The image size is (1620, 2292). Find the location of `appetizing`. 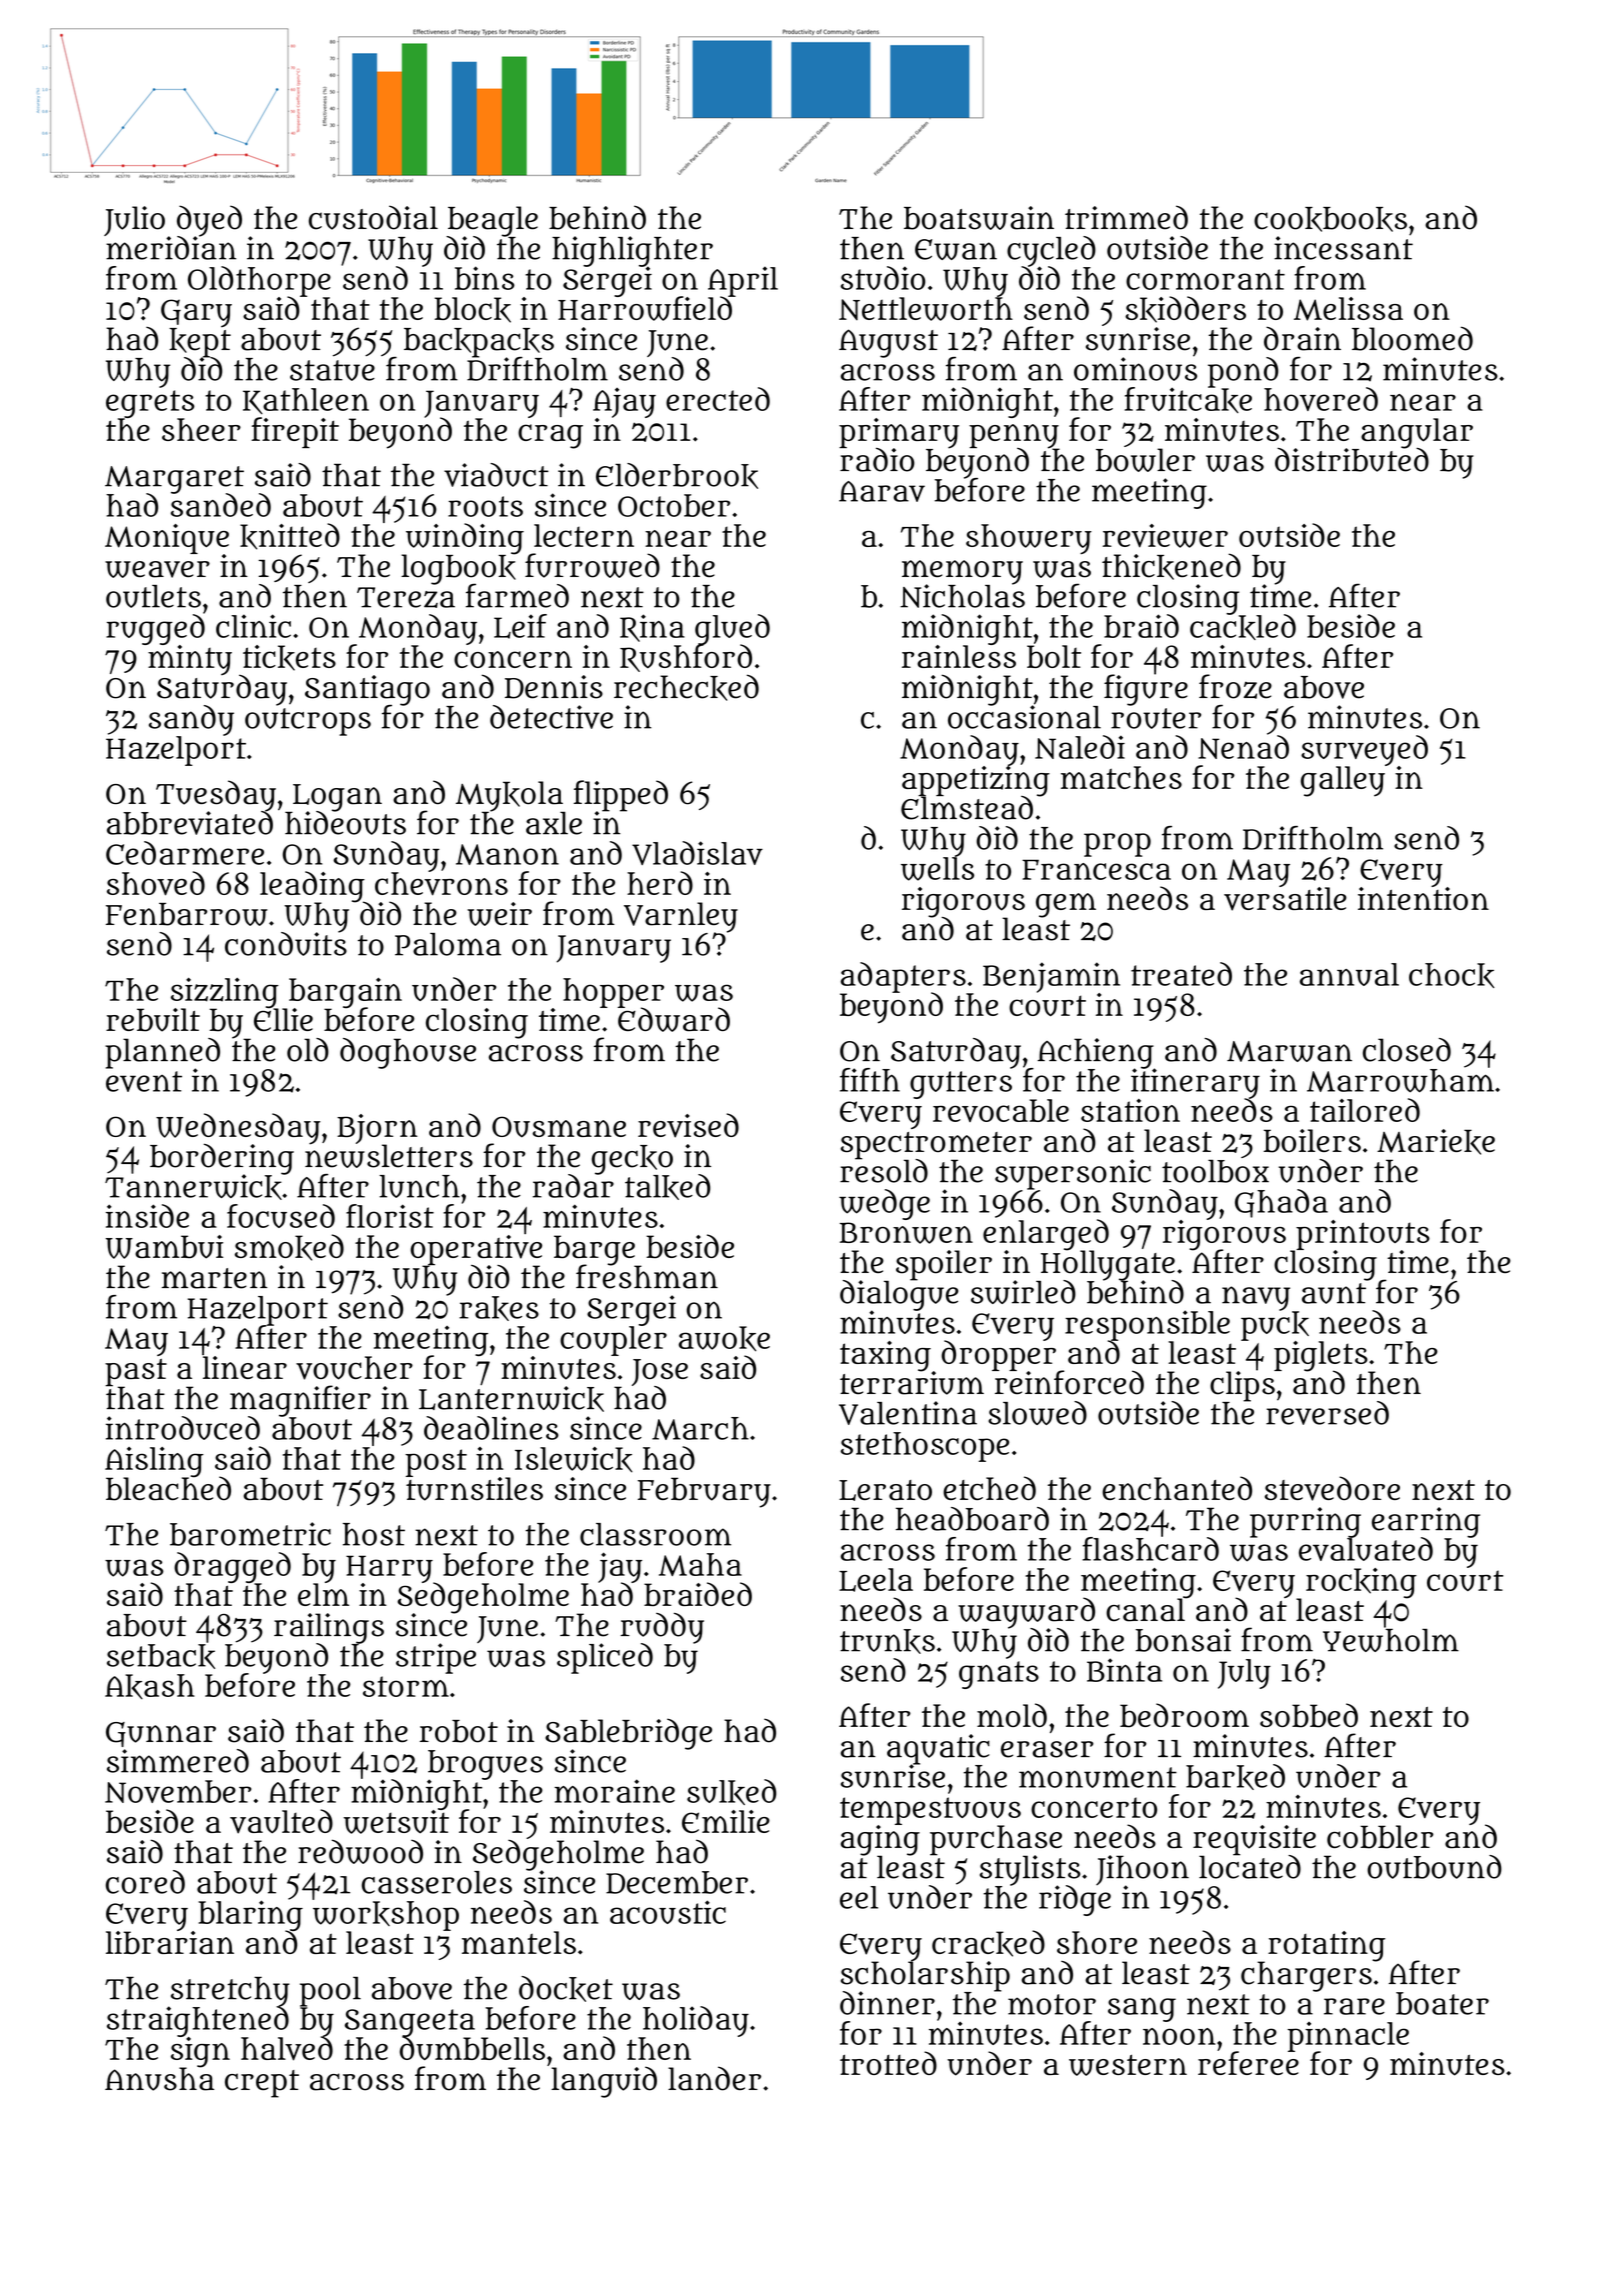

appetizing is located at coordinates (976, 781).
